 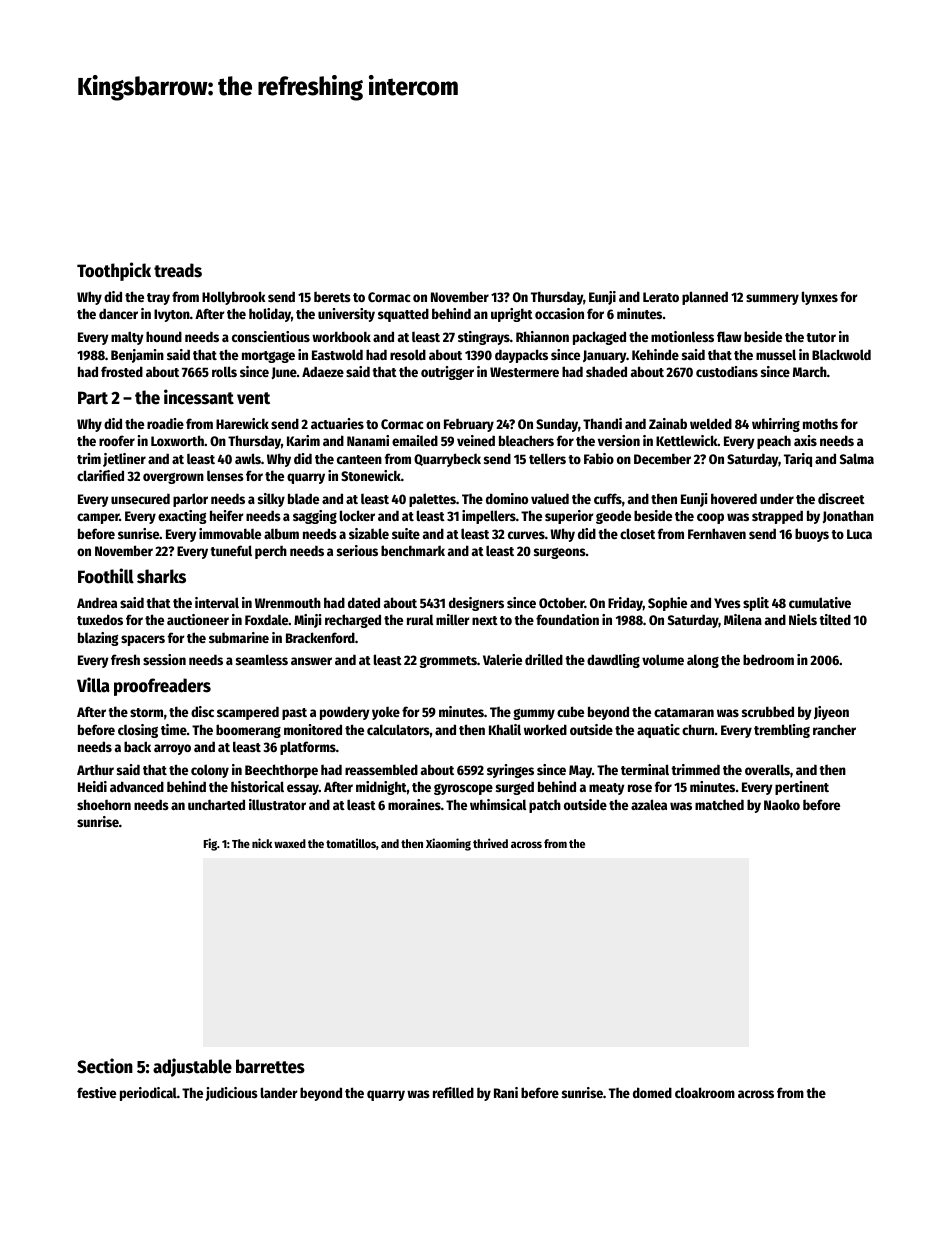 What do you see at coordinates (93, 398) in the image?
I see `Part` at bounding box center [93, 398].
